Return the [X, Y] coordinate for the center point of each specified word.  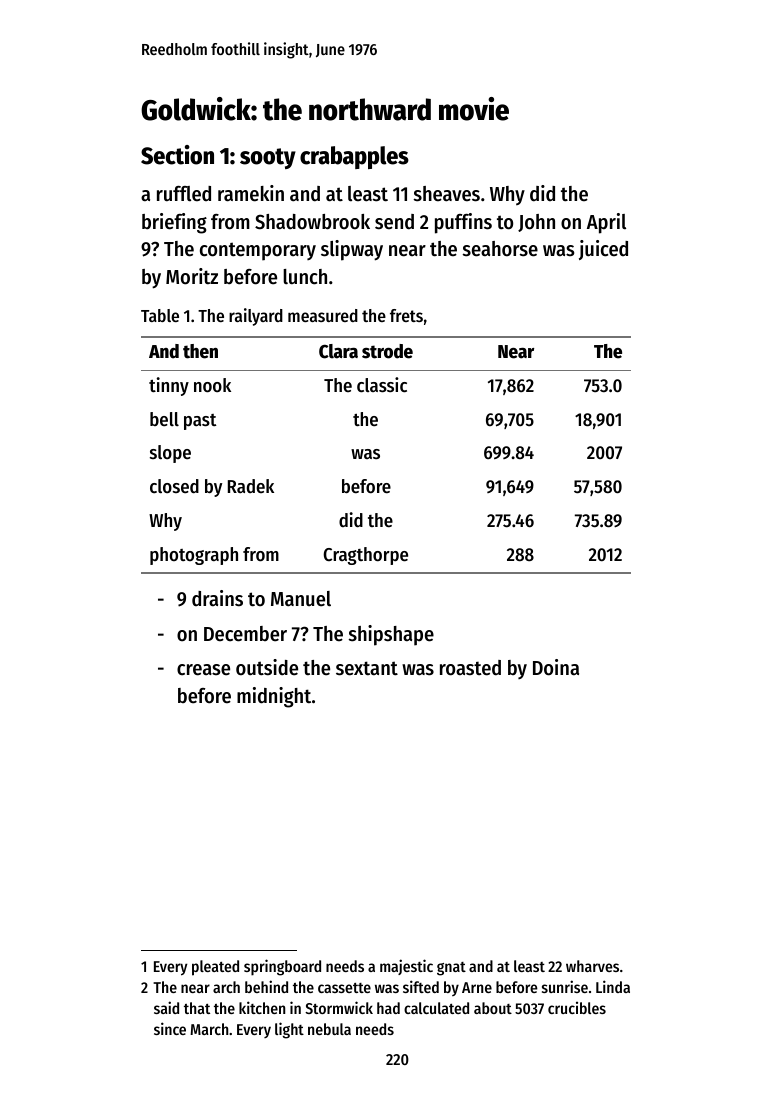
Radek [251, 486]
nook [212, 385]
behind [266, 986]
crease [203, 670]
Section [177, 155]
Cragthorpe [365, 556]
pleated [215, 968]
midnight [274, 697]
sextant [367, 668]
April [606, 223]
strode [387, 351]
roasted [470, 668]
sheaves [447, 194]
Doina [556, 667]
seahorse [500, 249]
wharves [592, 966]
